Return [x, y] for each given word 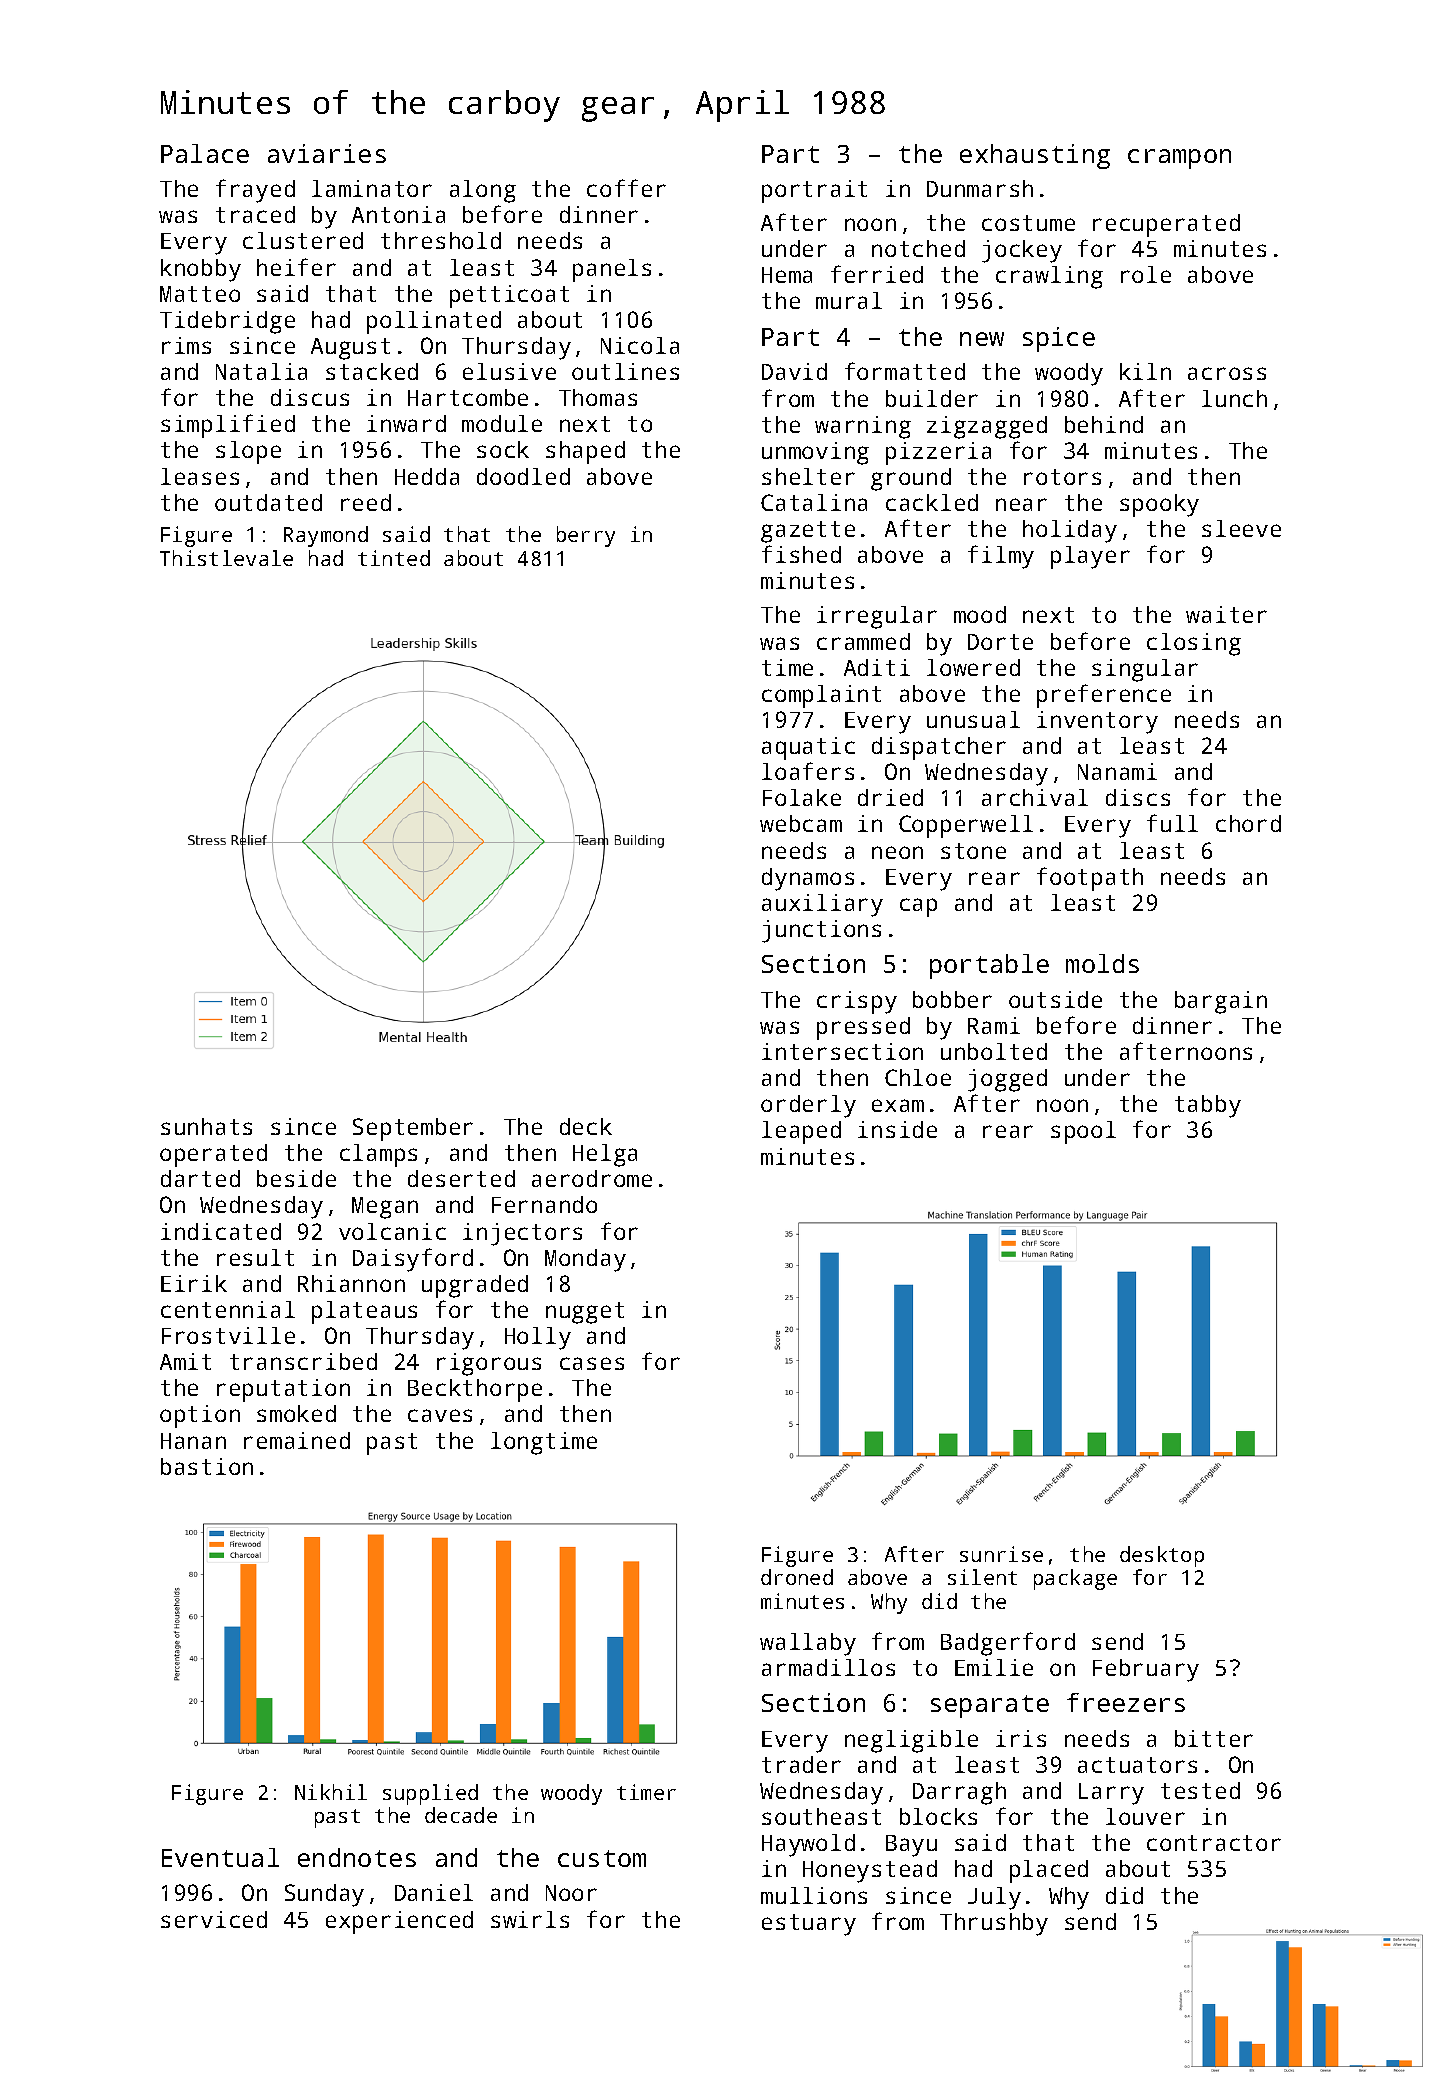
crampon [1179, 159]
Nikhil [331, 1792]
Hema [787, 275]
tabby [1208, 1106]
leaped [801, 1132]
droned [797, 1577]
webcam [801, 823]
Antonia [398, 214]
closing [1194, 644]
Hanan [193, 1441]
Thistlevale [226, 558]
